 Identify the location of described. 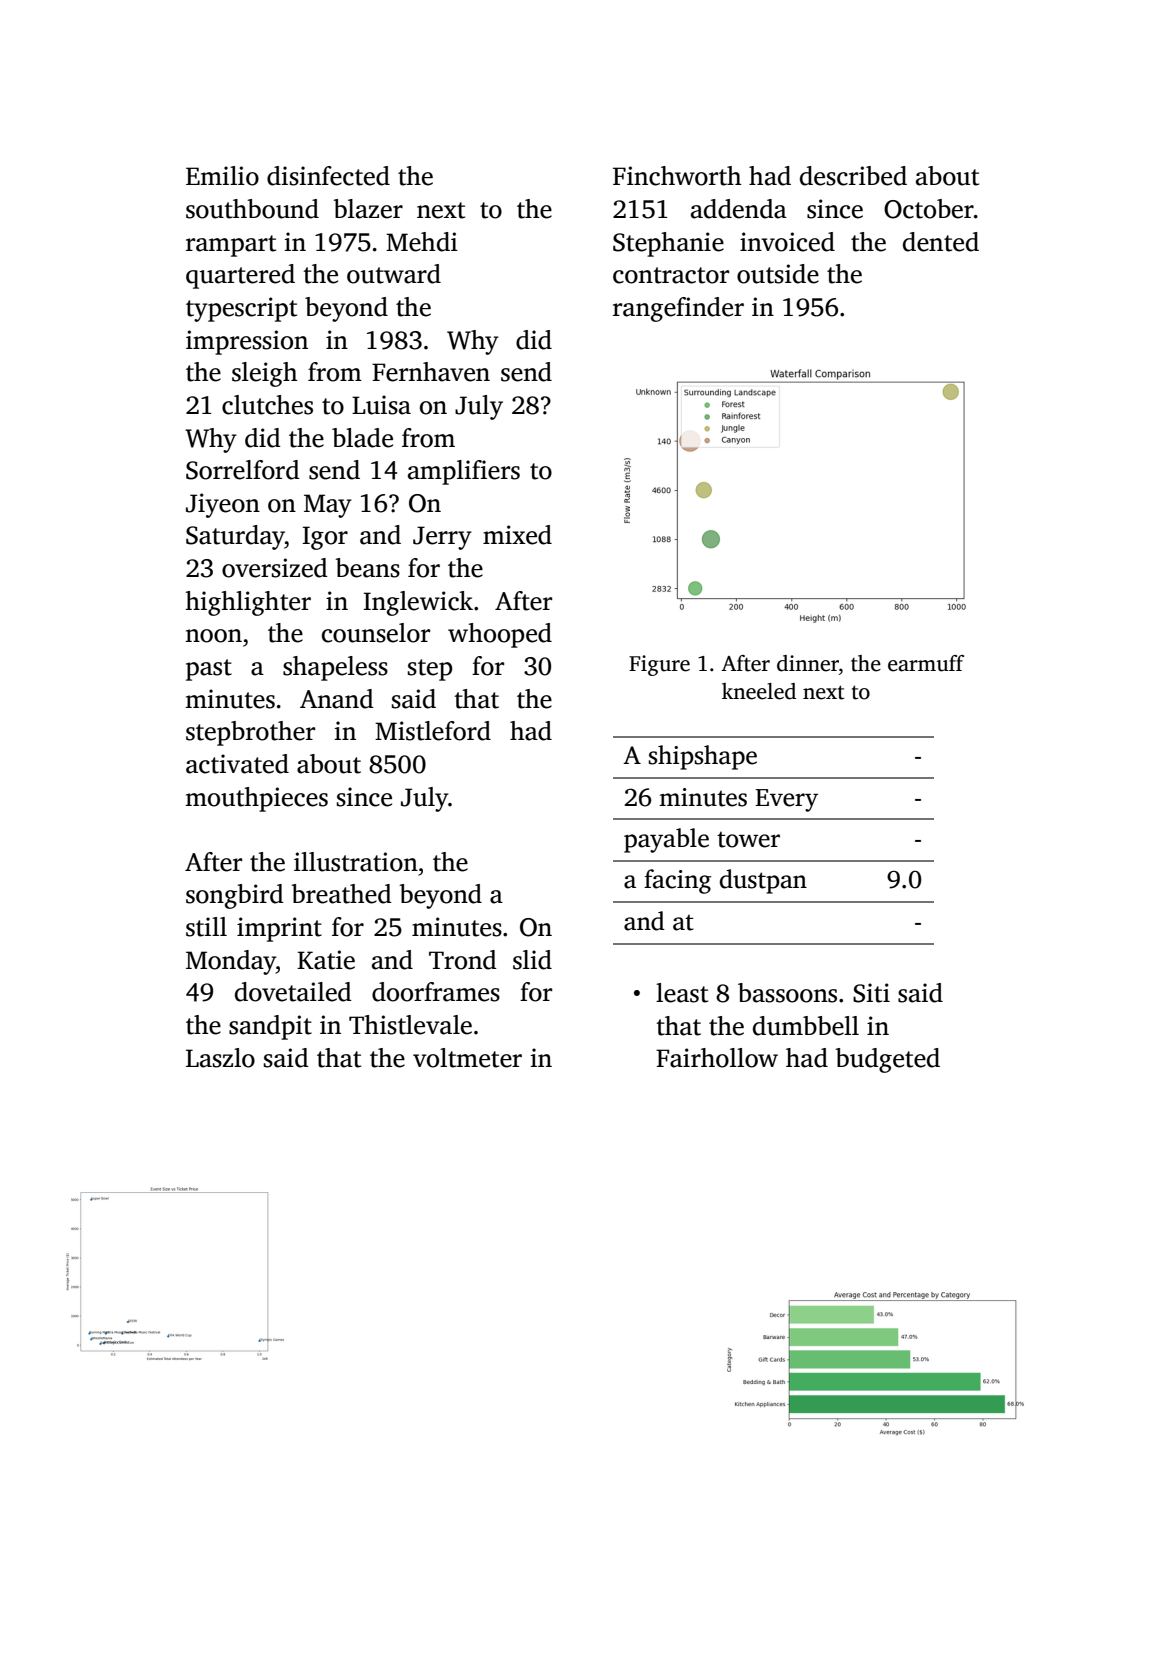
(853, 176).
